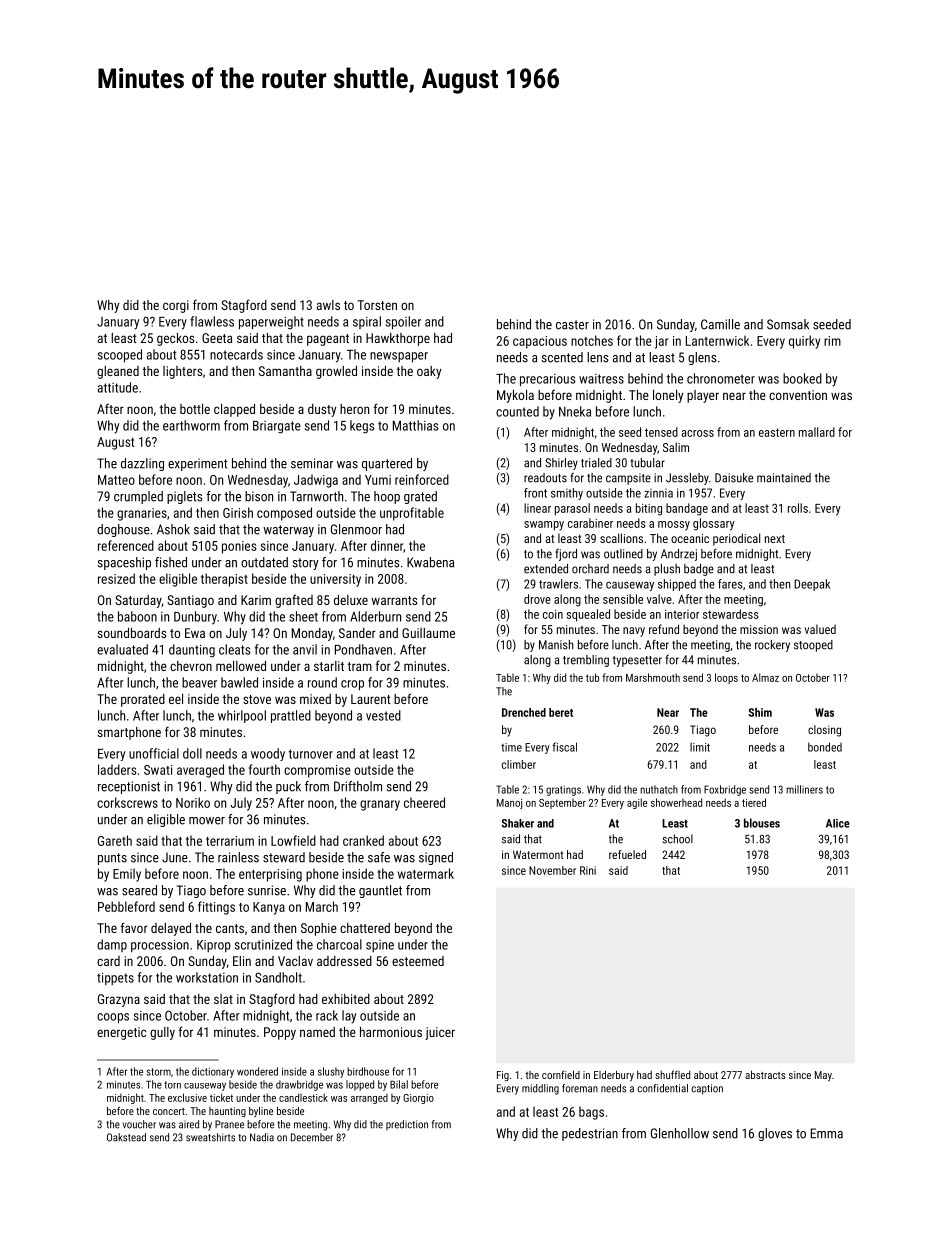  Describe the element at coordinates (561, 1074) in the page. I see `cornfield` at that location.
